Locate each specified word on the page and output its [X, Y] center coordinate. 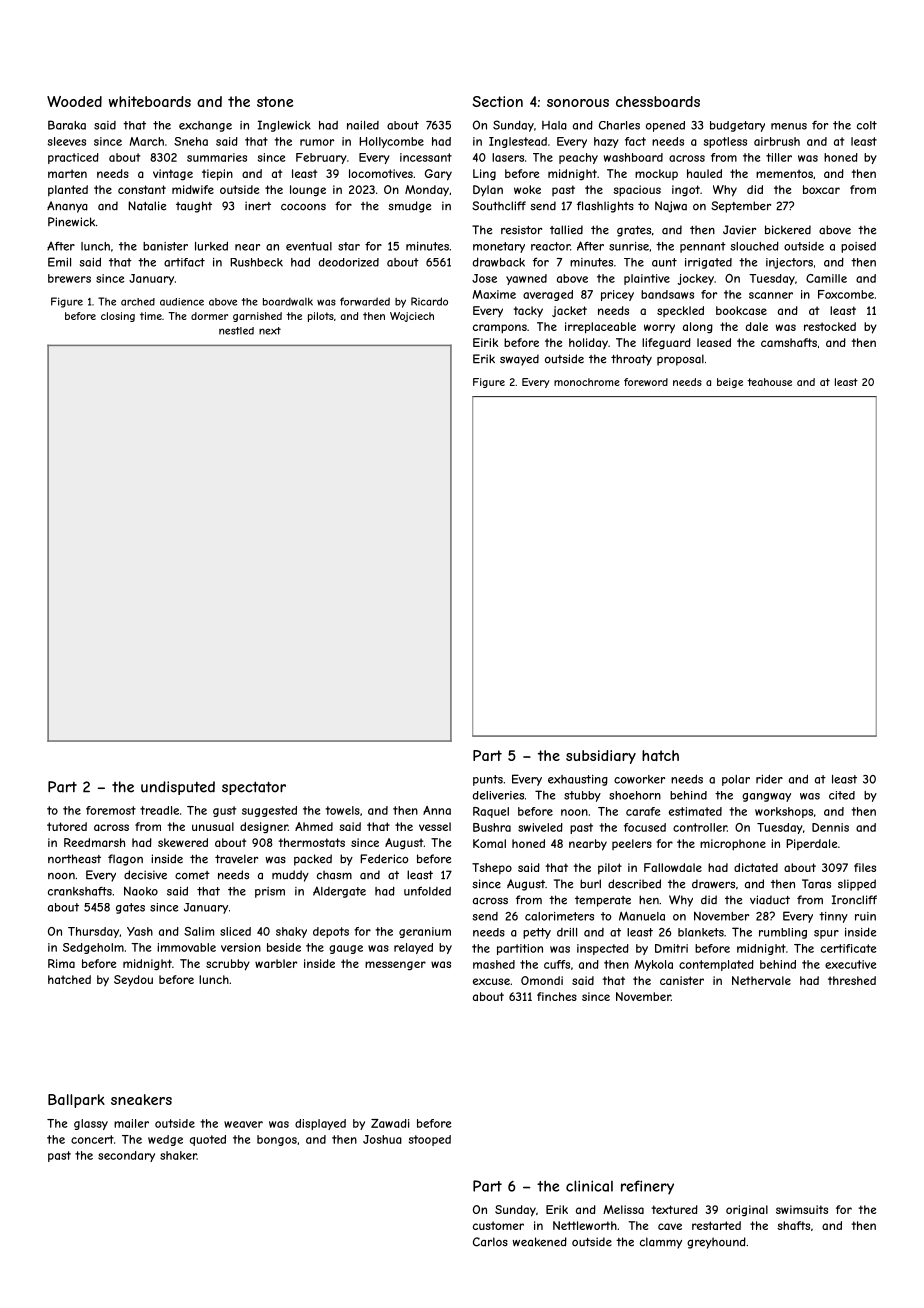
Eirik [485, 342]
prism [270, 892]
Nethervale [761, 980]
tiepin [217, 175]
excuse [491, 981]
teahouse [769, 382]
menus [789, 126]
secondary [126, 1156]
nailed [363, 125]
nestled [236, 331]
